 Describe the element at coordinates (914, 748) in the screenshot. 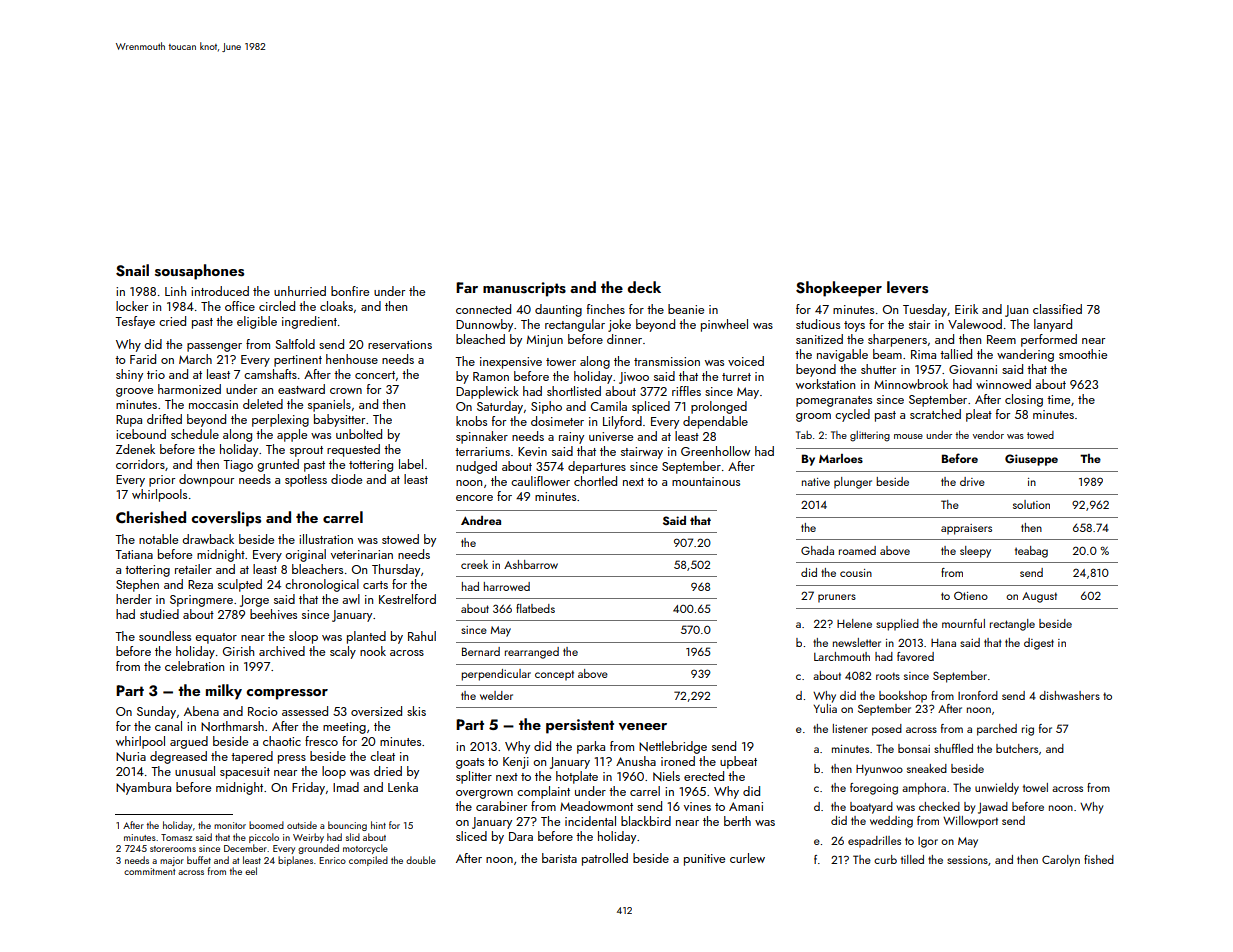

I see `bonsai` at that location.
